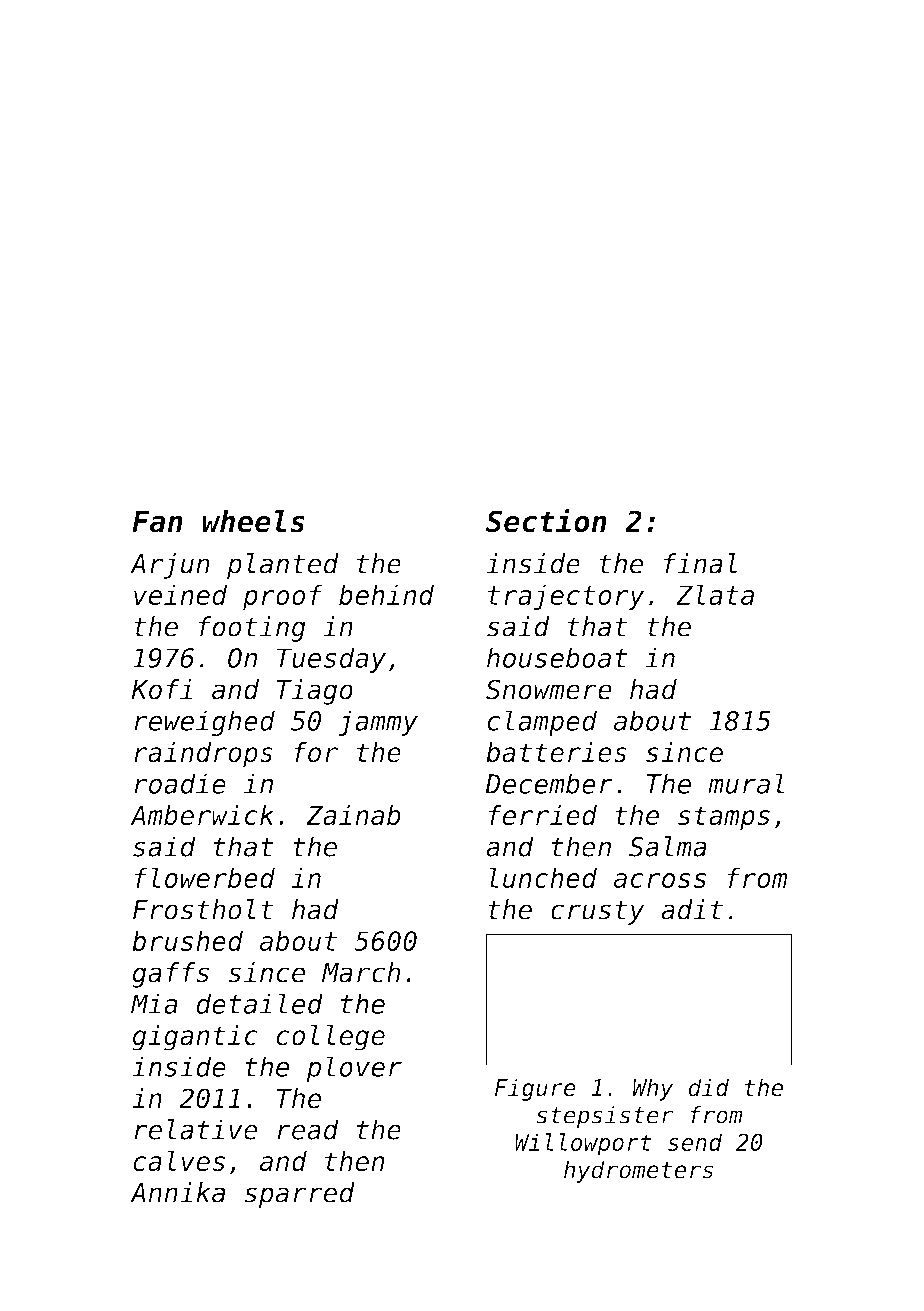 This image has width=924, height=1311. Describe the element at coordinates (546, 520) in the image. I see `Section` at that location.
